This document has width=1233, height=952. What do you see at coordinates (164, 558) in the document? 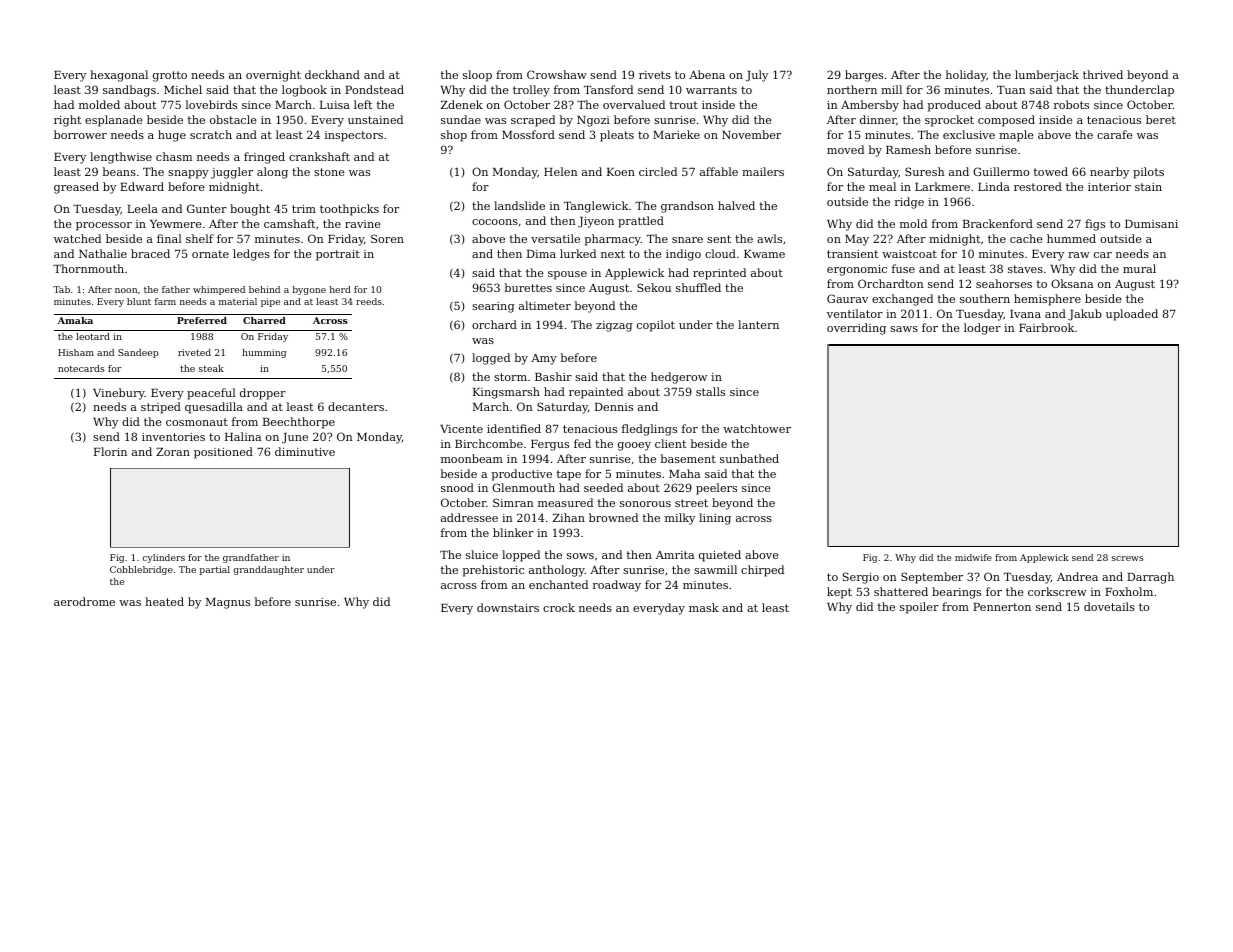
I see `cylinders` at bounding box center [164, 558].
